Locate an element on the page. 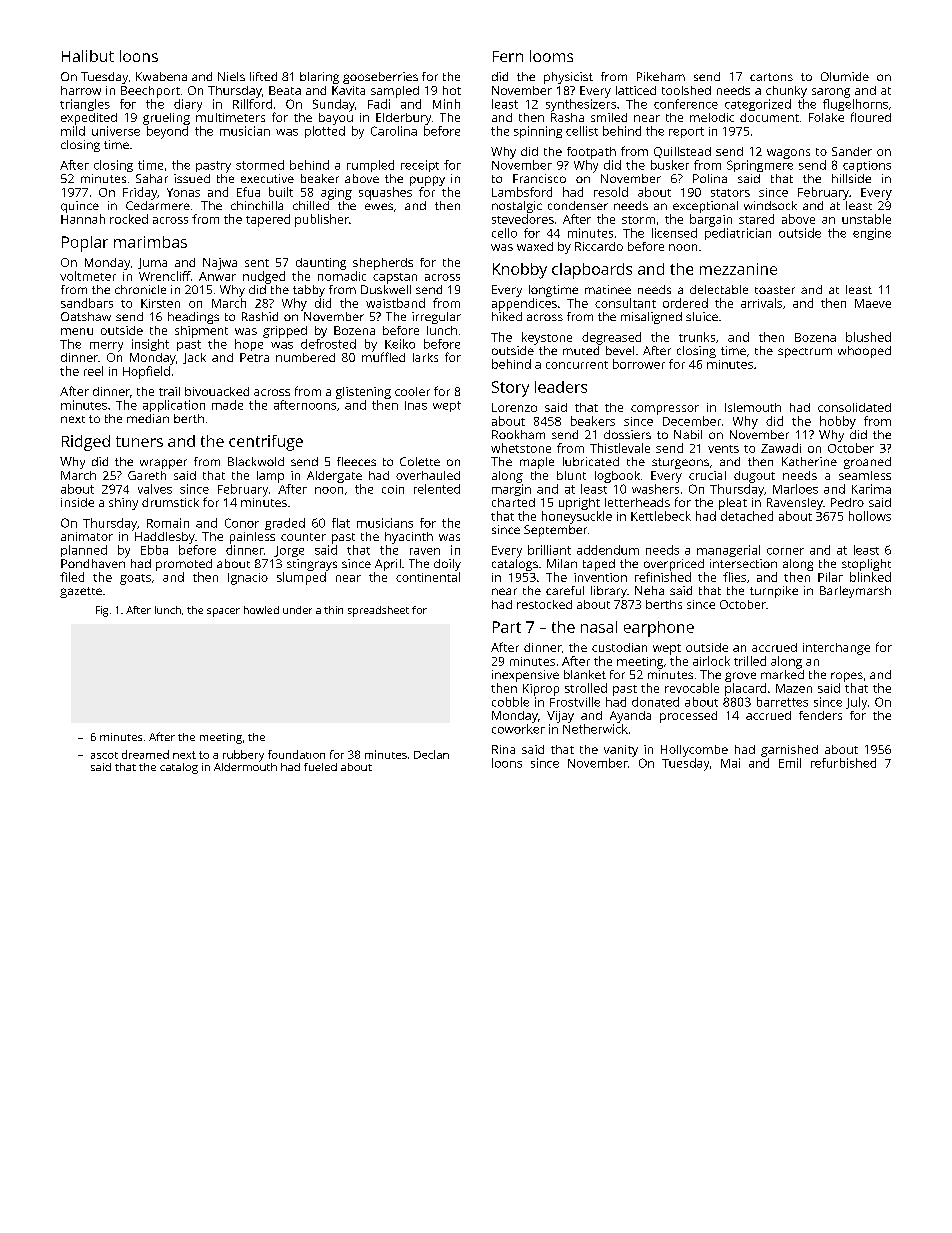  howled is located at coordinates (261, 610).
